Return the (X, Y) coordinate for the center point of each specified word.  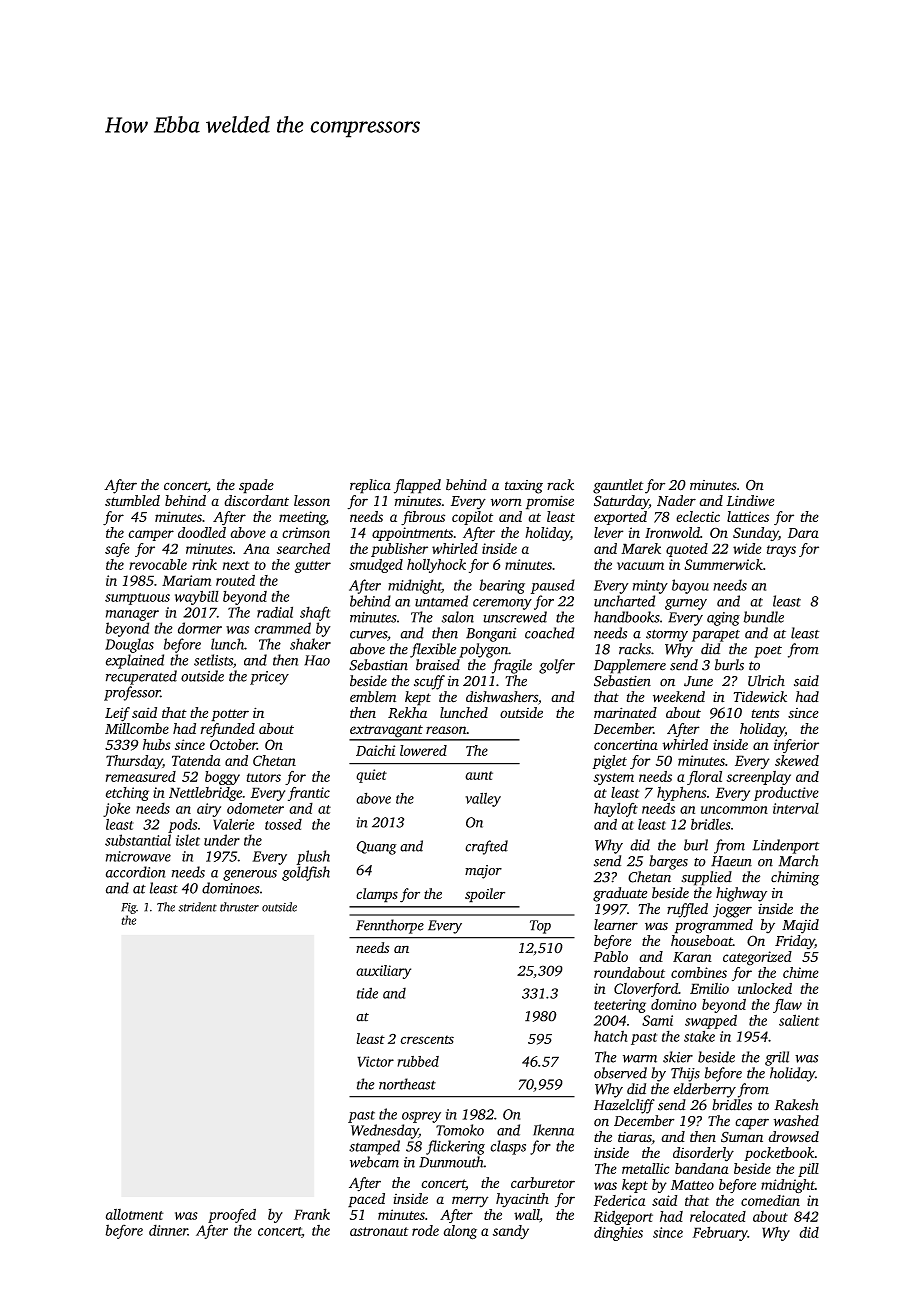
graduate (620, 894)
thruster (239, 907)
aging (723, 619)
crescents (427, 1039)
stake (699, 1036)
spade (256, 486)
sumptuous (137, 599)
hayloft (616, 809)
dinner (168, 1230)
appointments (412, 534)
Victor (375, 1061)
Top (540, 927)
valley (483, 799)
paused (553, 586)
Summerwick (723, 564)
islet (188, 840)
